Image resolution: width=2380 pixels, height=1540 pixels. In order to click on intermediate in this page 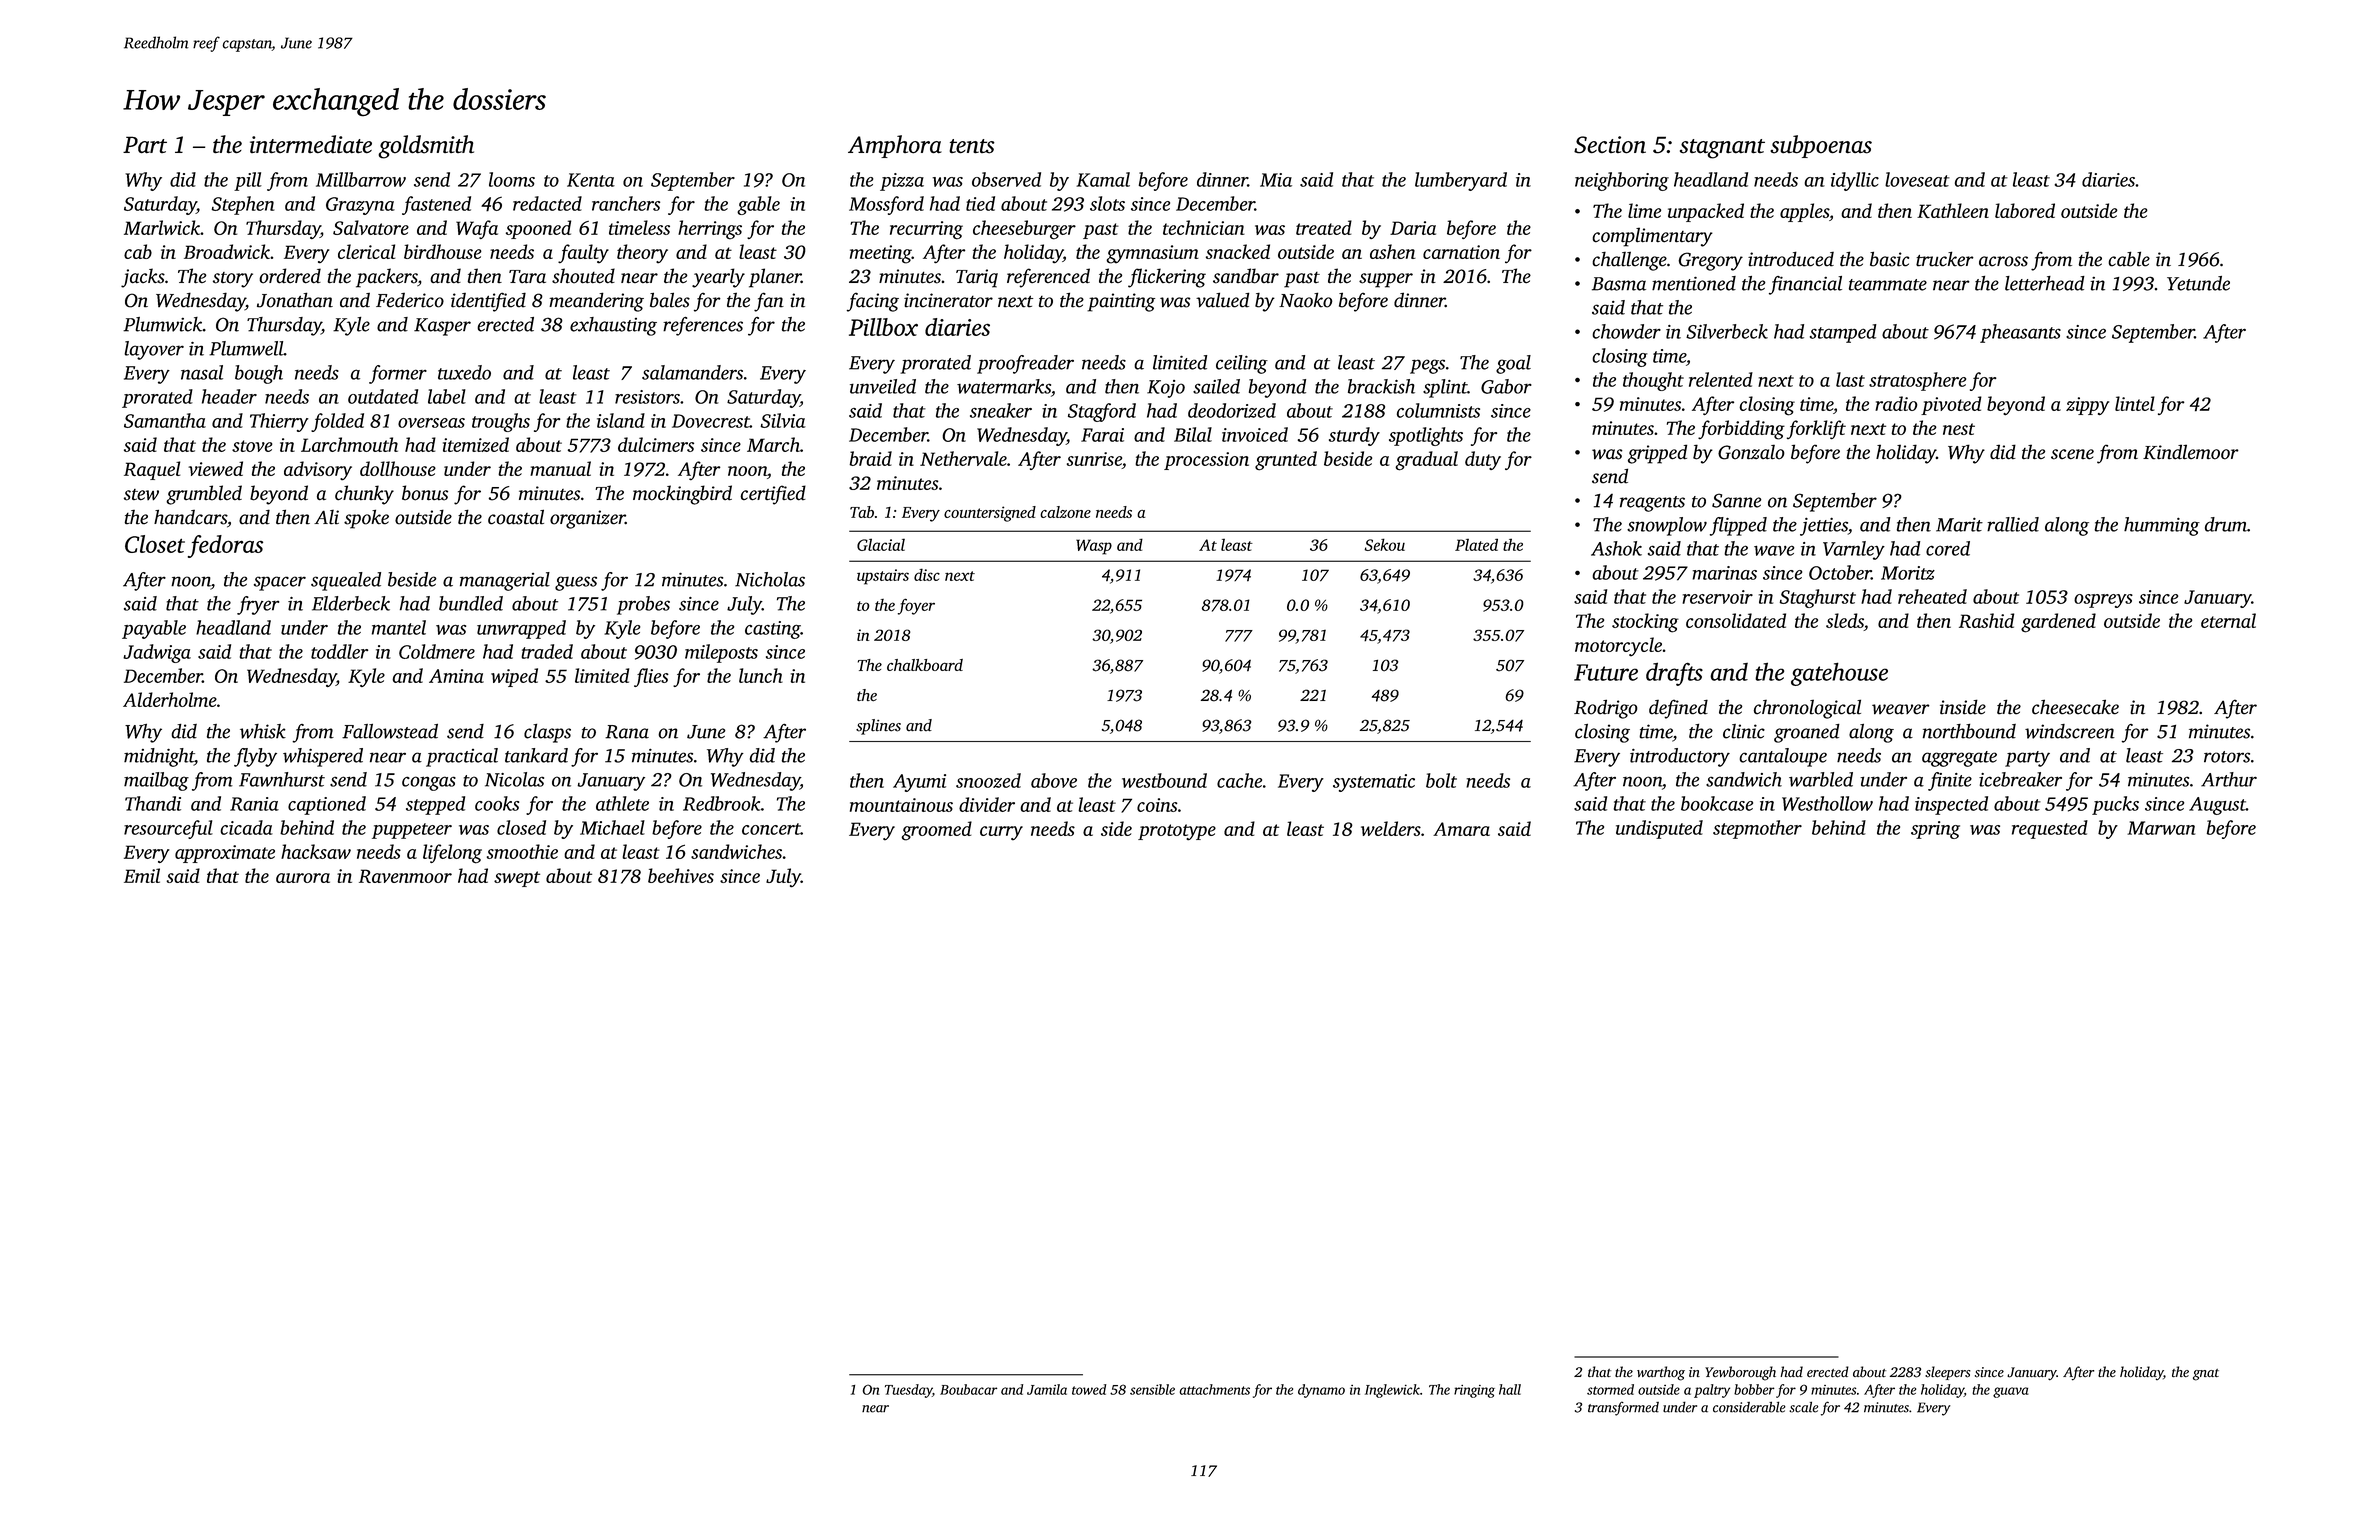, I will do `click(311, 144)`.
